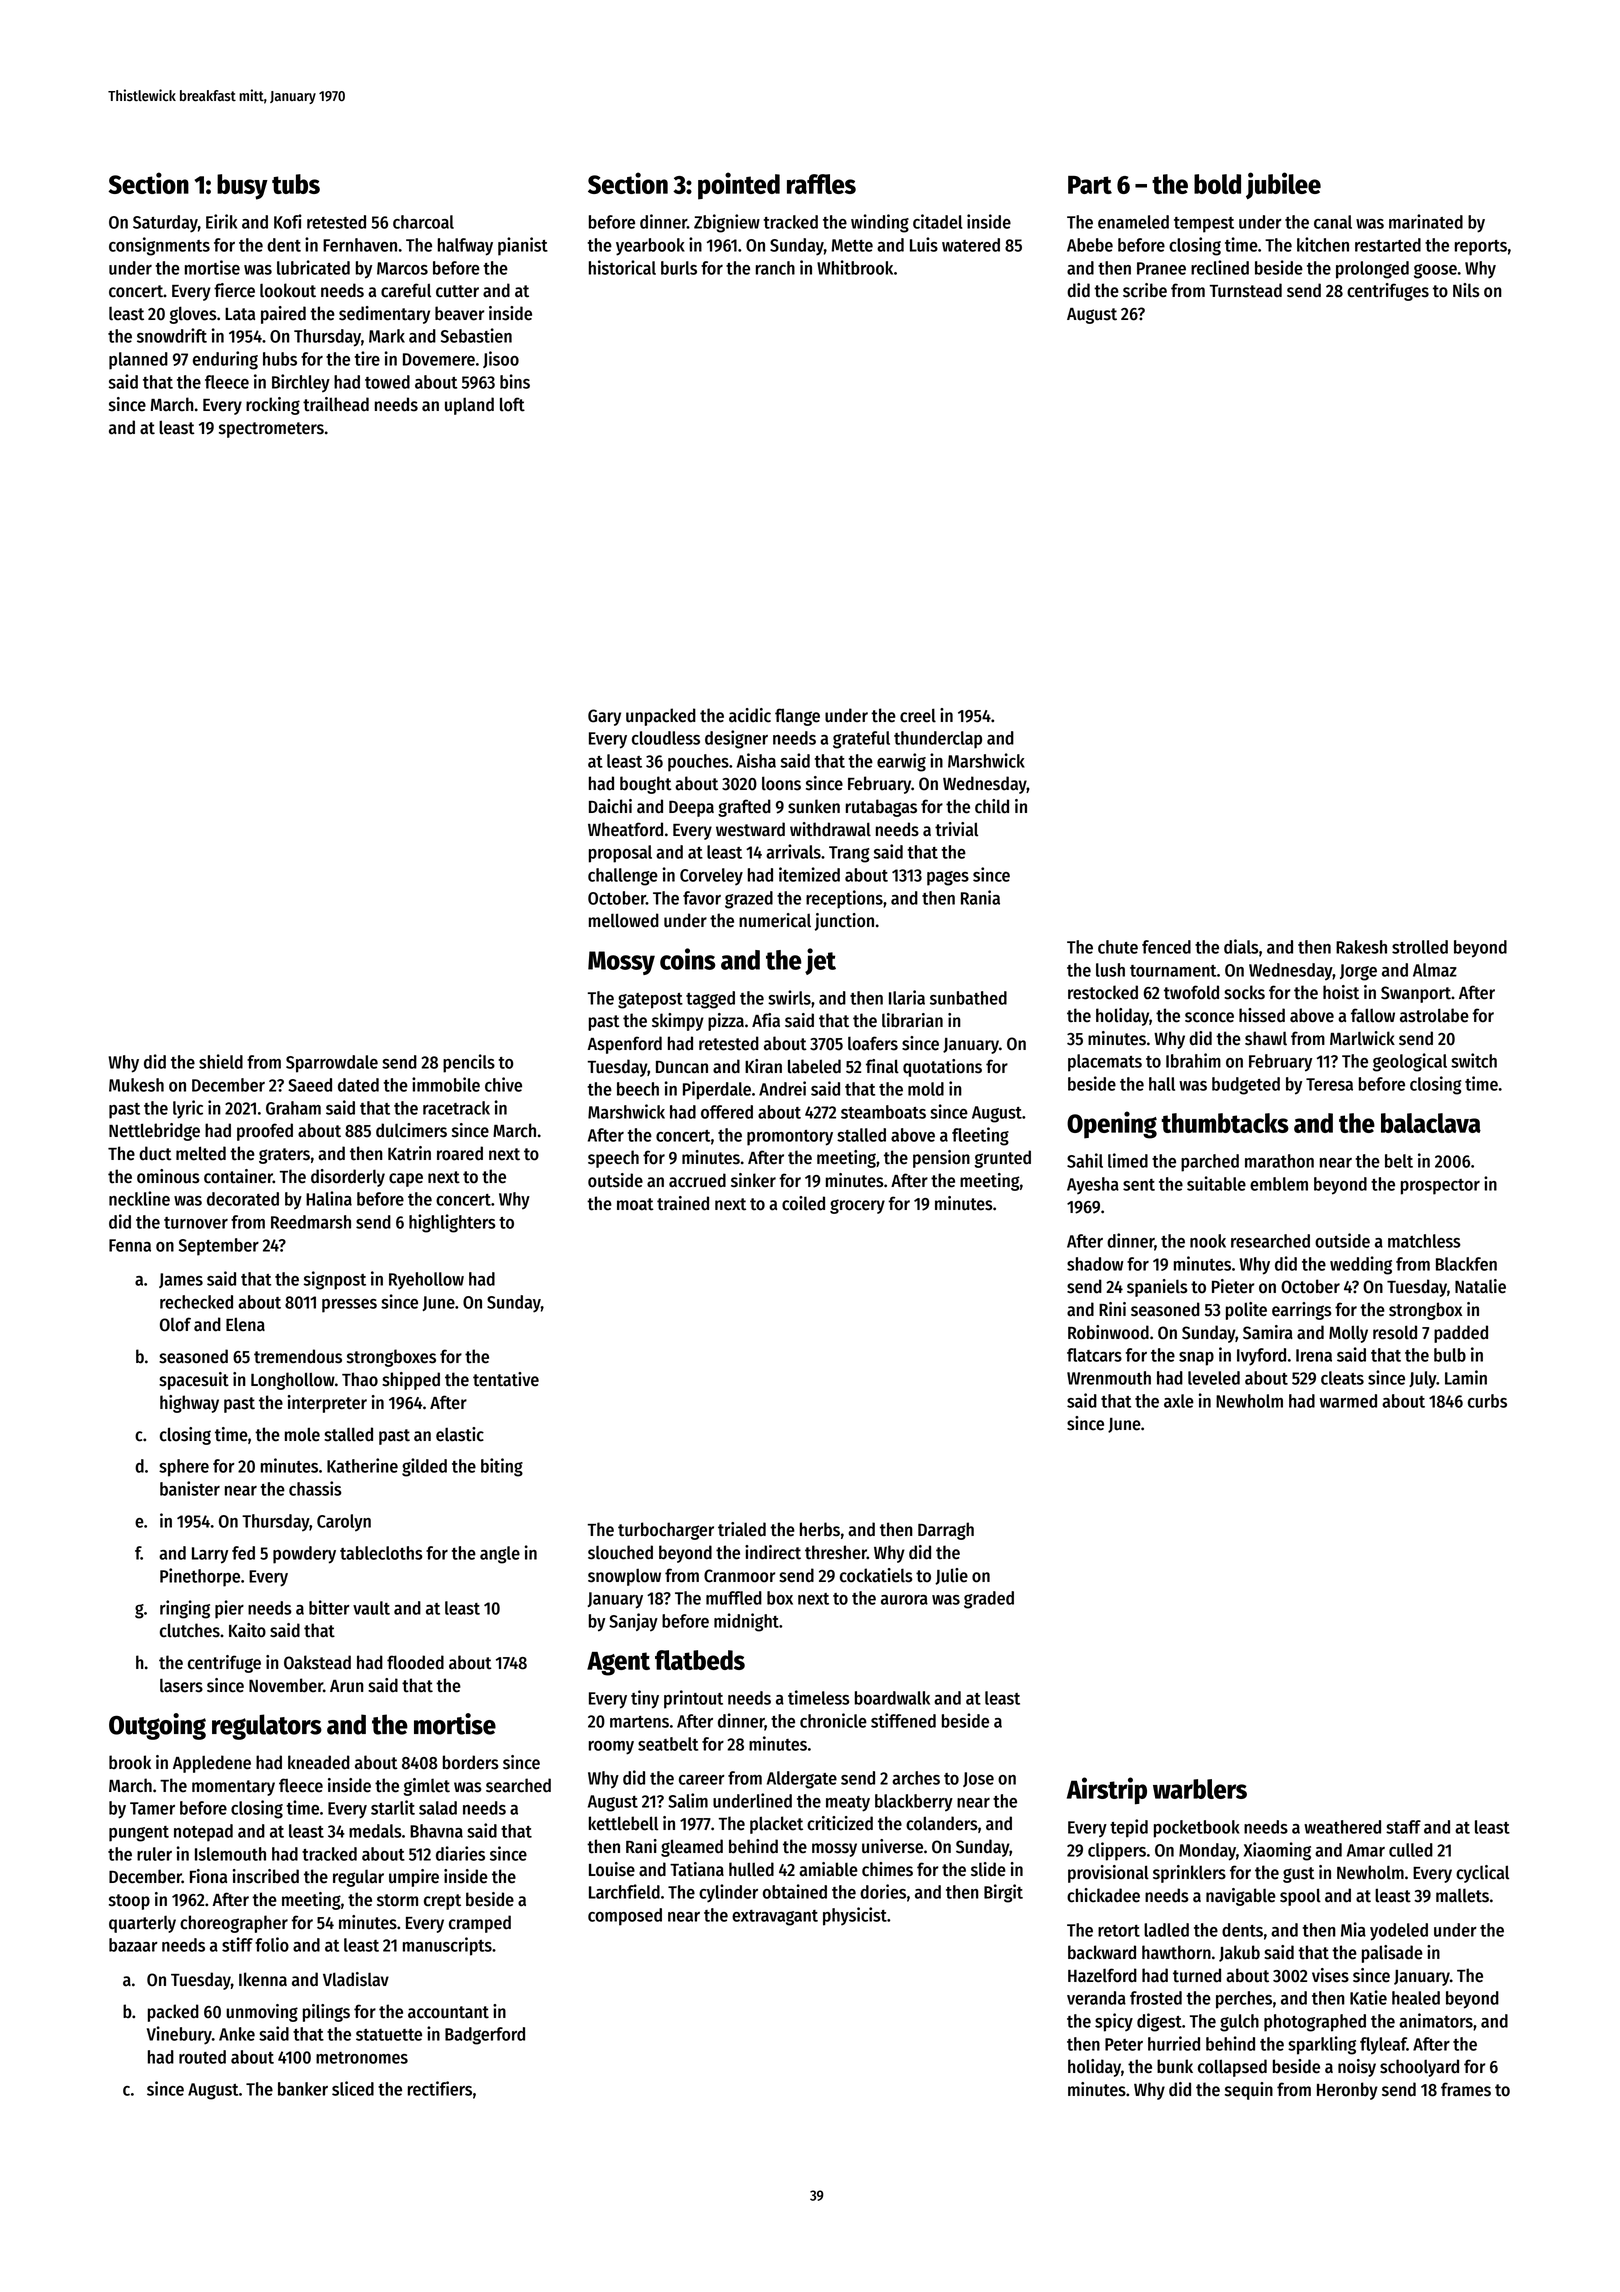  I want to click on universe, so click(892, 1846).
